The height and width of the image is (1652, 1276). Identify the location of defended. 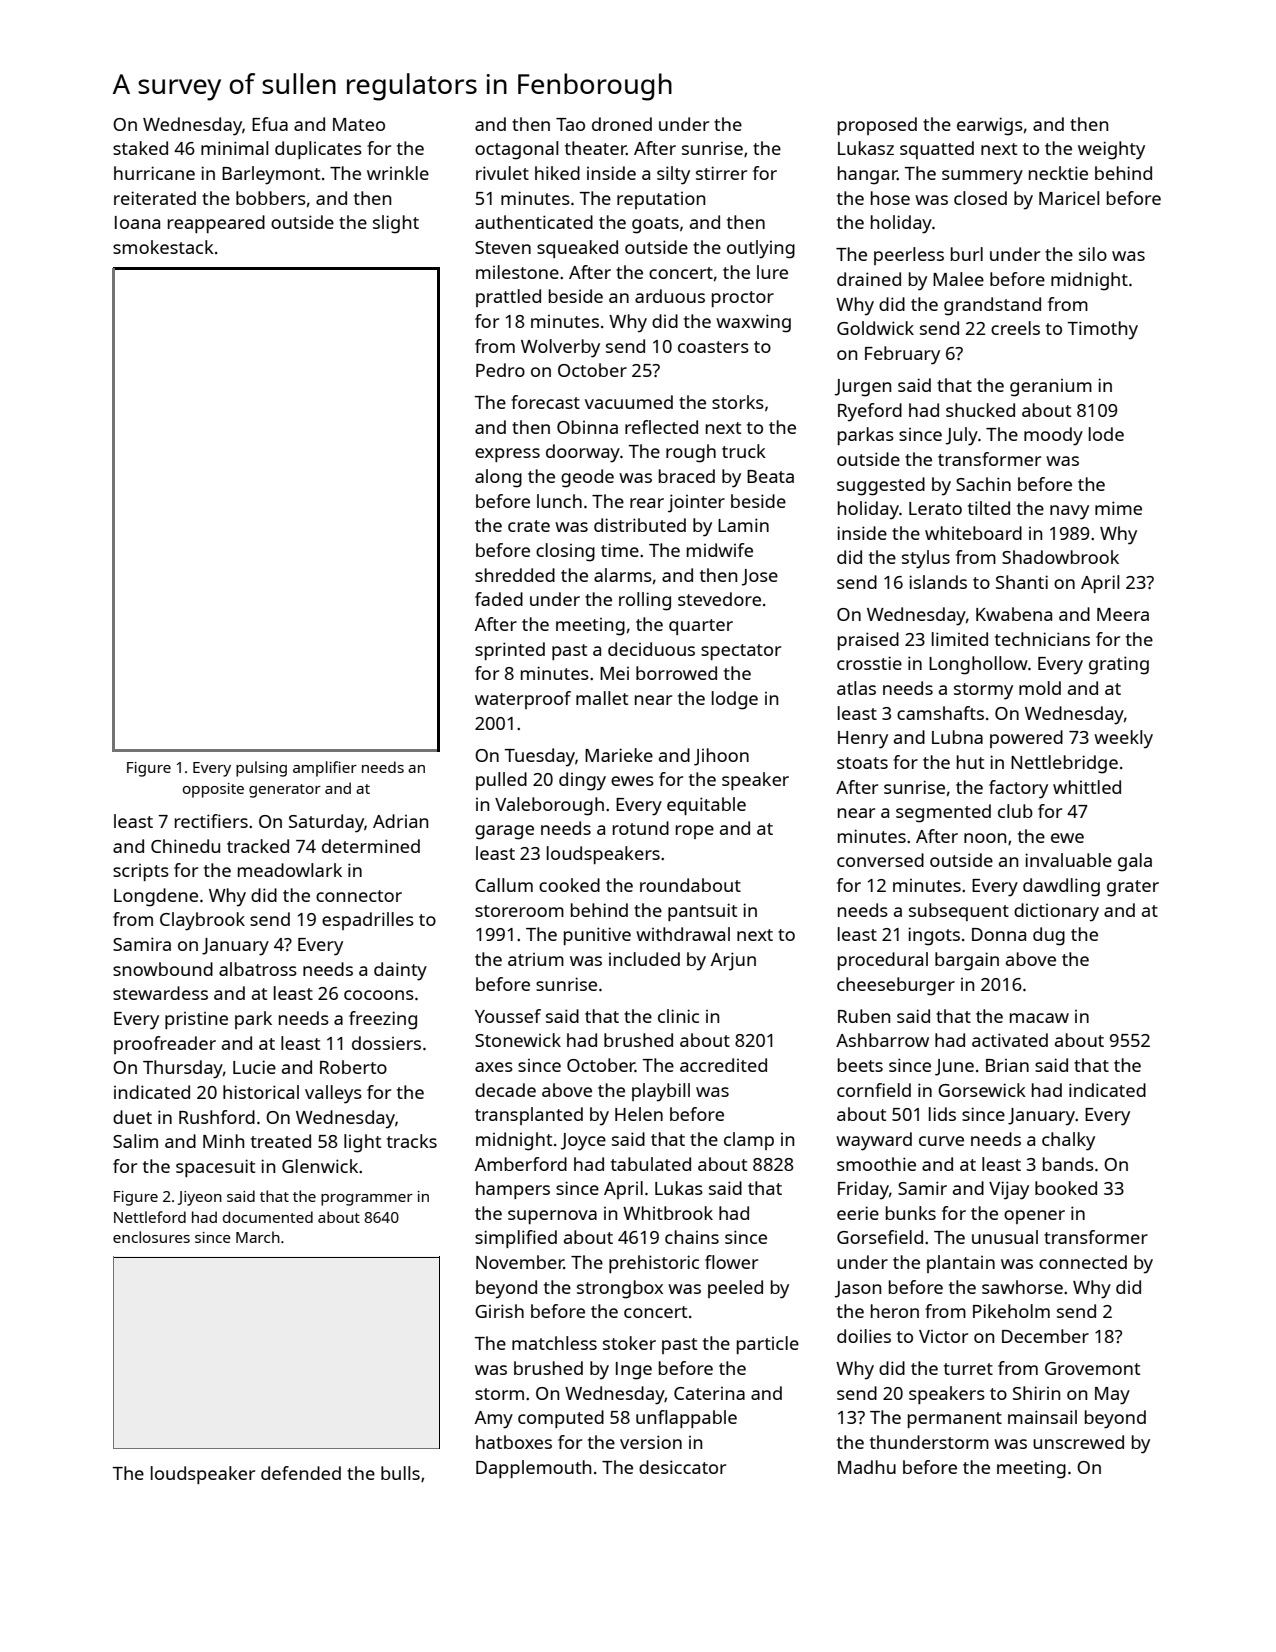
(301, 1473).
